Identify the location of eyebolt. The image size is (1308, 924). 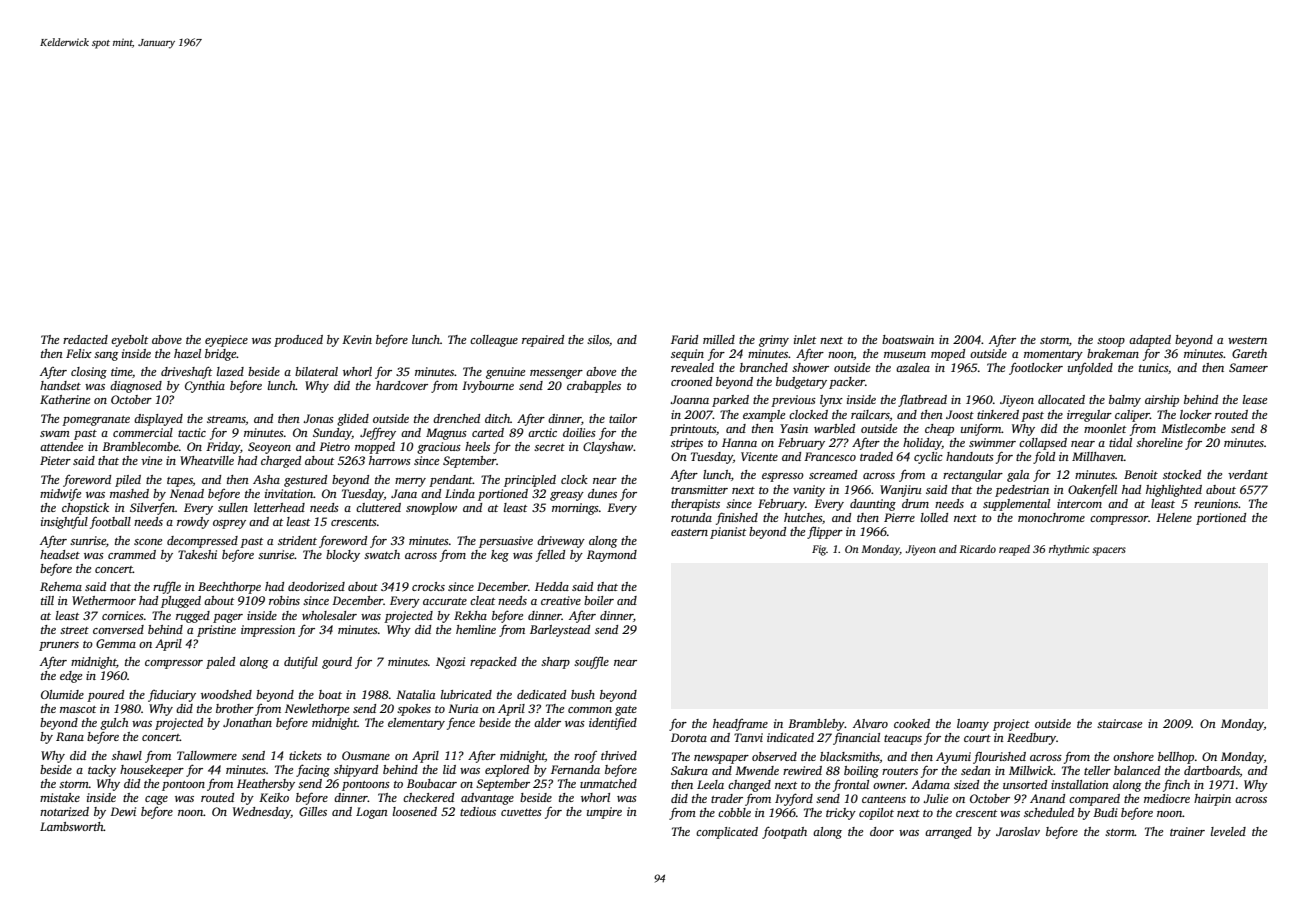
(129, 341).
